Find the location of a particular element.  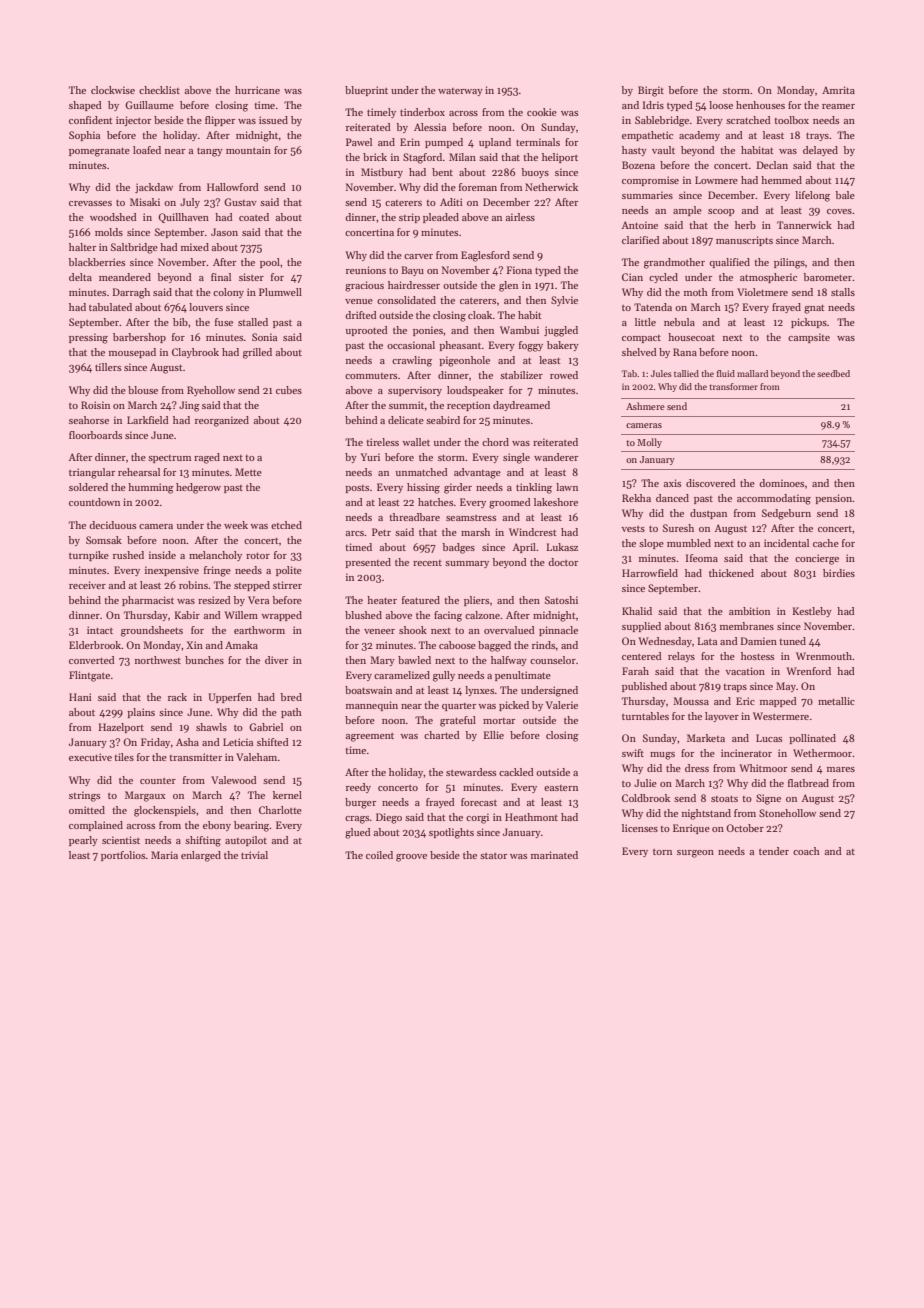

loafed is located at coordinates (147, 150).
